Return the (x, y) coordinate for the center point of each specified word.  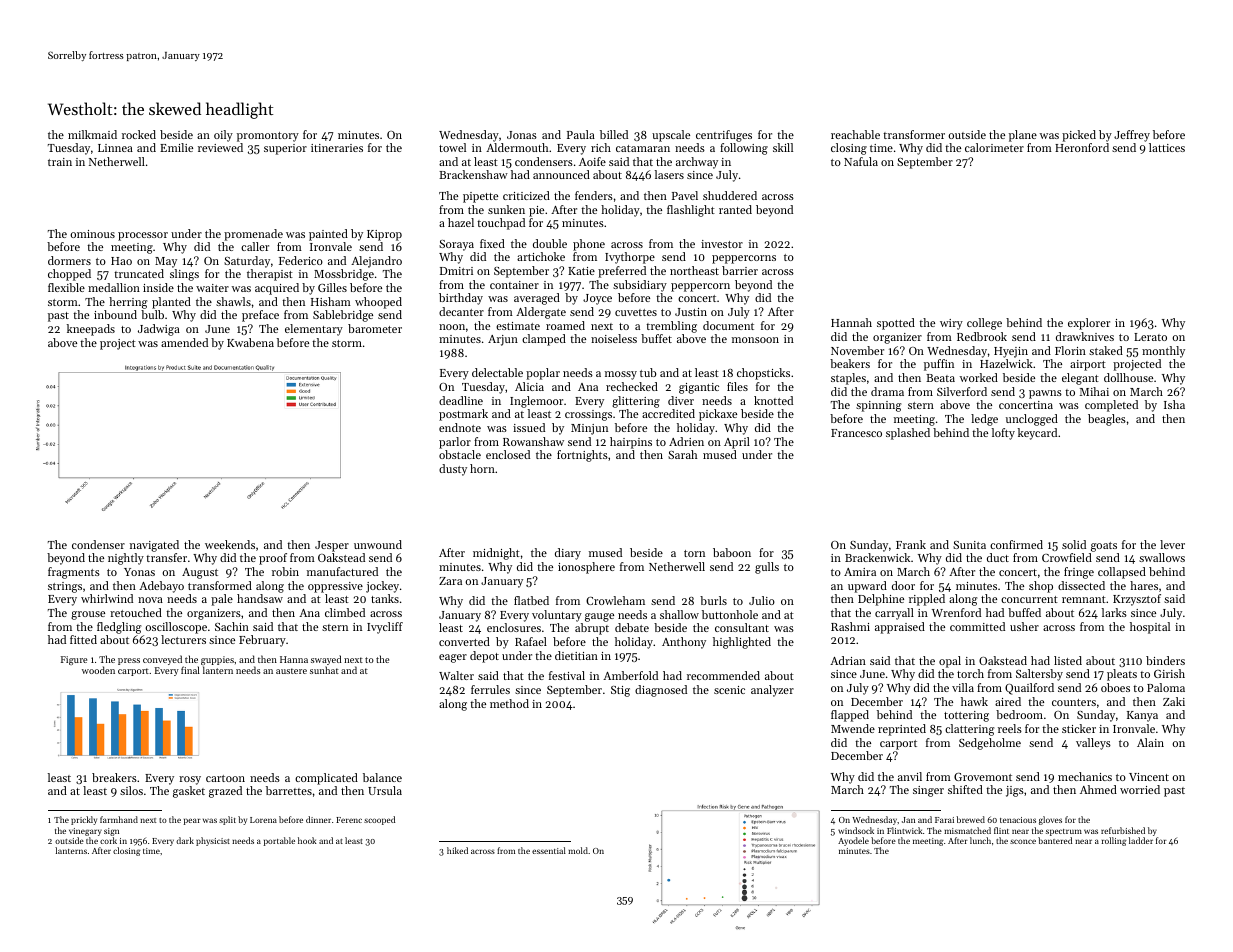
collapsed (1122, 573)
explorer (1089, 324)
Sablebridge (343, 316)
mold (578, 850)
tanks (385, 598)
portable (279, 841)
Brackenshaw (473, 174)
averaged (537, 299)
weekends (230, 544)
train (60, 162)
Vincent (1149, 777)
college (984, 324)
